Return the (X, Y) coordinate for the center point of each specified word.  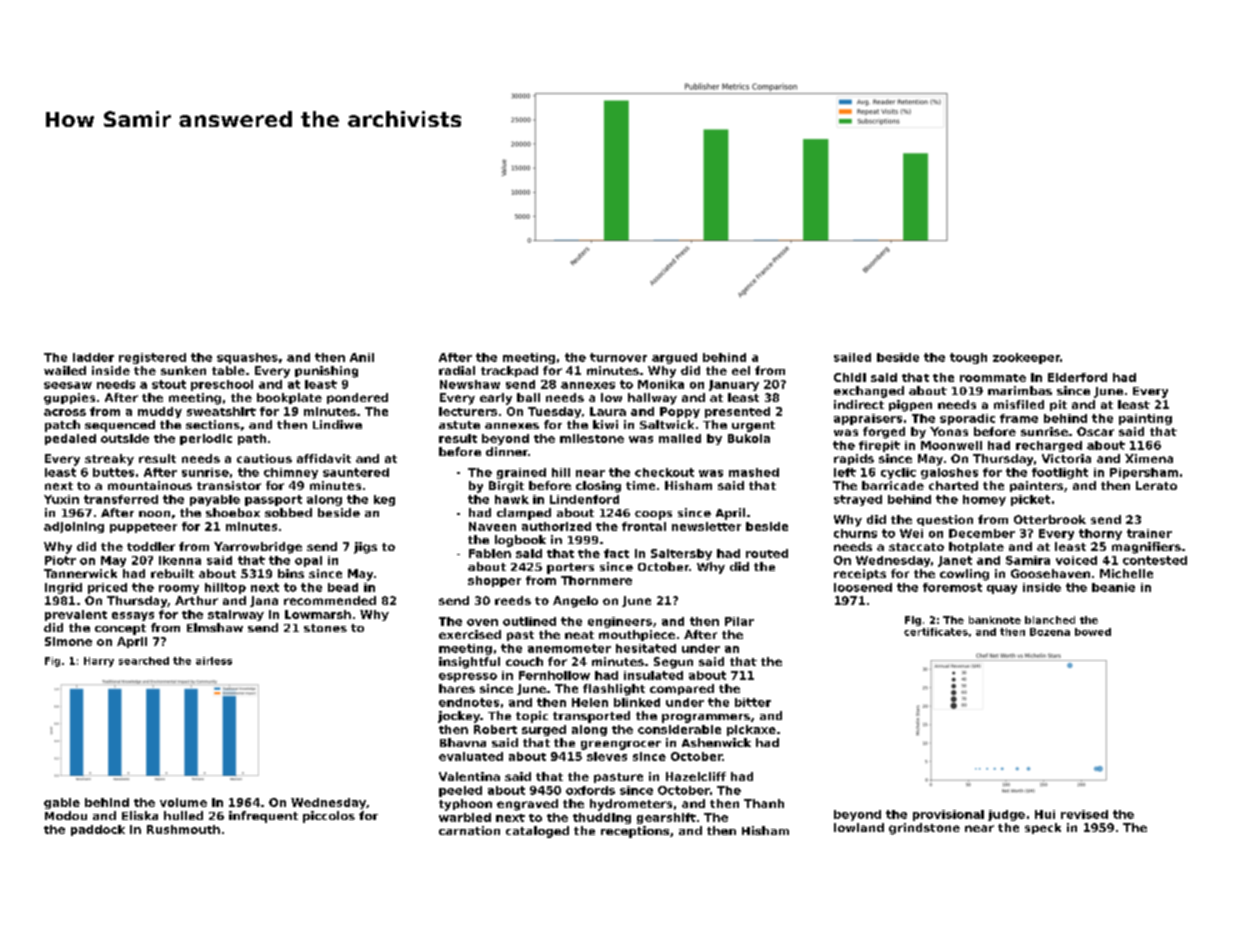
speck (1043, 828)
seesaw (68, 385)
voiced (1076, 560)
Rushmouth (183, 829)
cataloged (537, 832)
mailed (680, 438)
